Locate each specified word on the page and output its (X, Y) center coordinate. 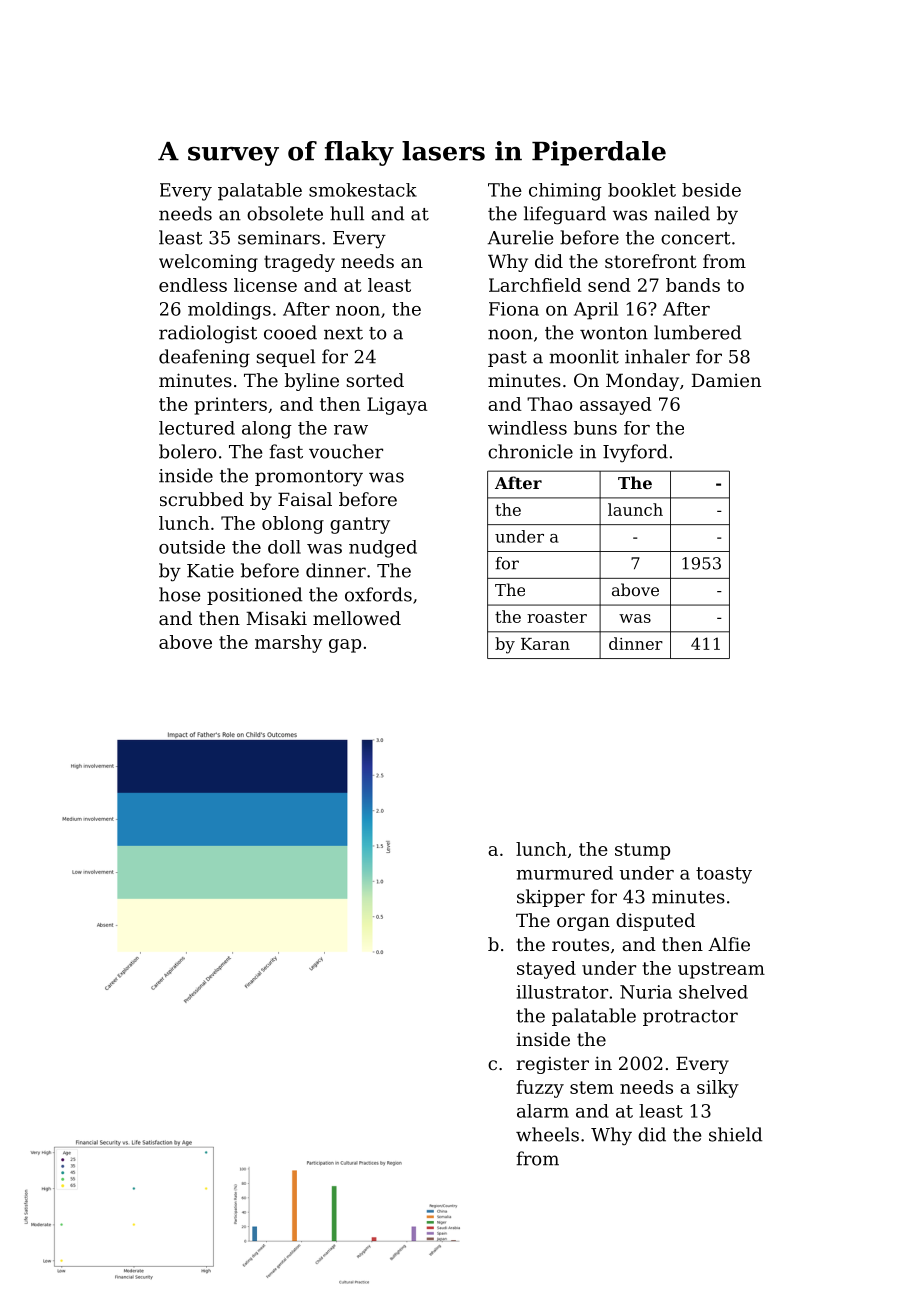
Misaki (277, 618)
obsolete (285, 213)
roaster (557, 617)
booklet (642, 190)
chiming (565, 192)
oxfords (378, 594)
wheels (547, 1134)
